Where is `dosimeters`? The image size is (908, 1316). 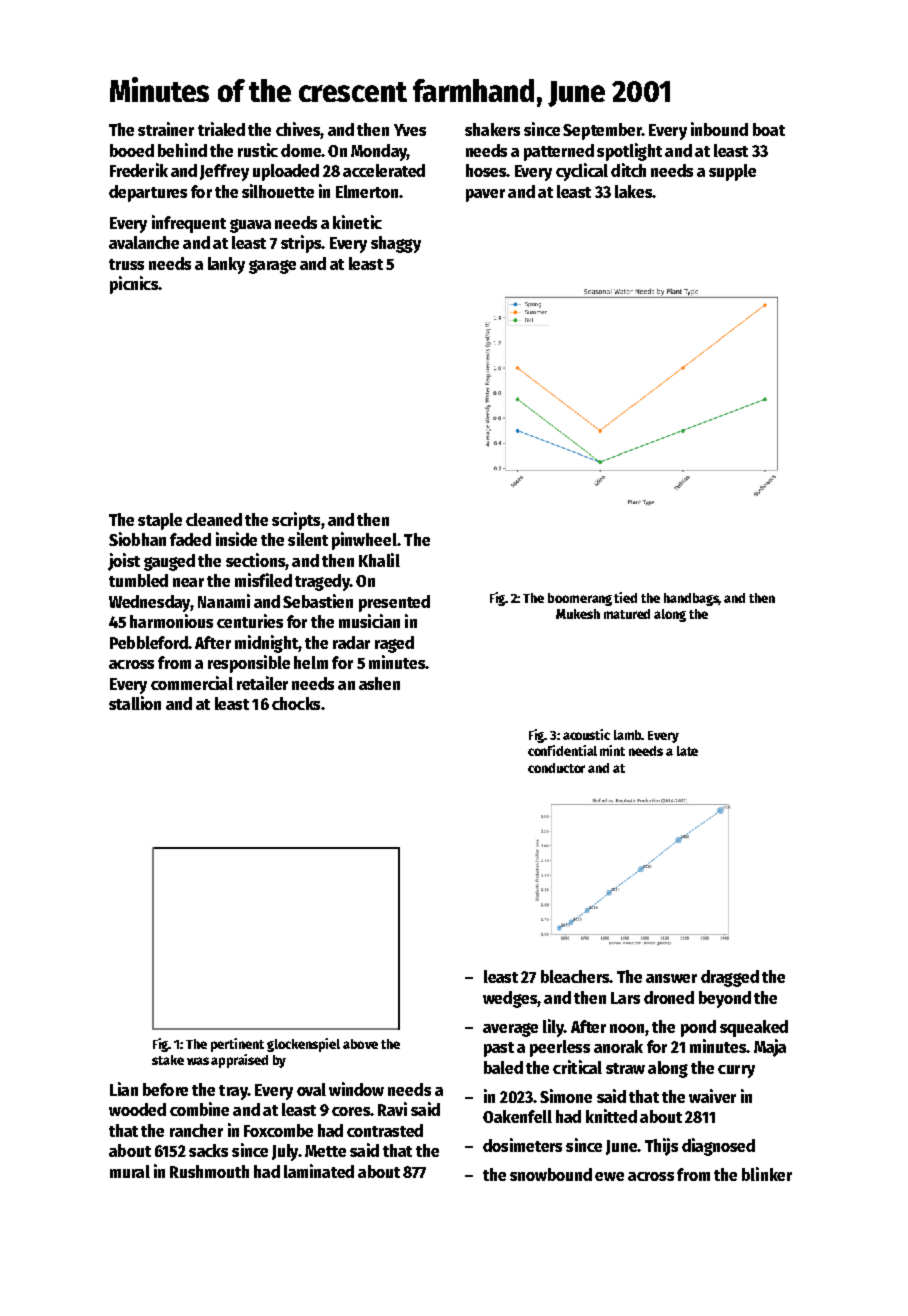
dosimeters is located at coordinates (522, 1145).
